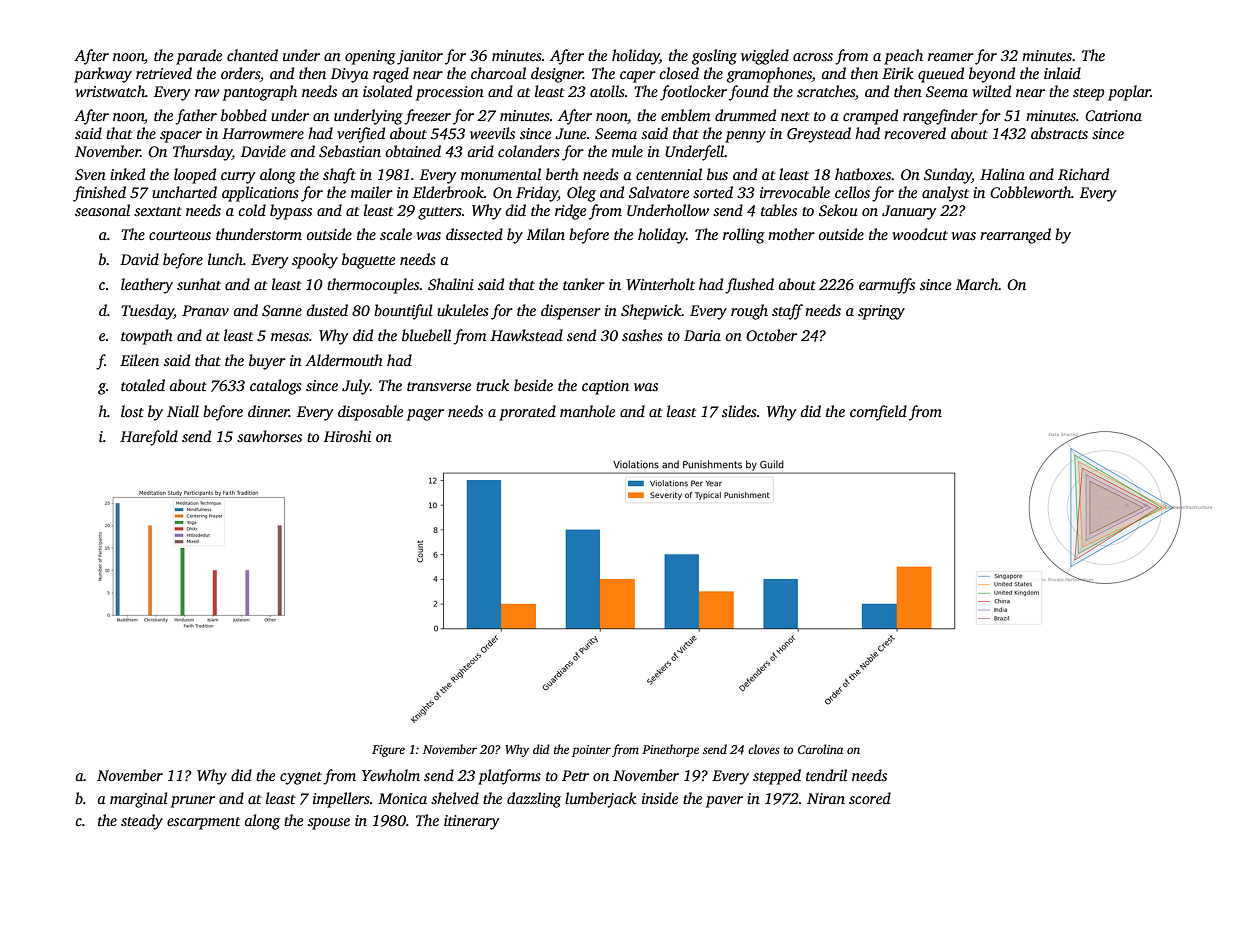 The image size is (1233, 952). What do you see at coordinates (826, 798) in the screenshot?
I see `Niran` at bounding box center [826, 798].
